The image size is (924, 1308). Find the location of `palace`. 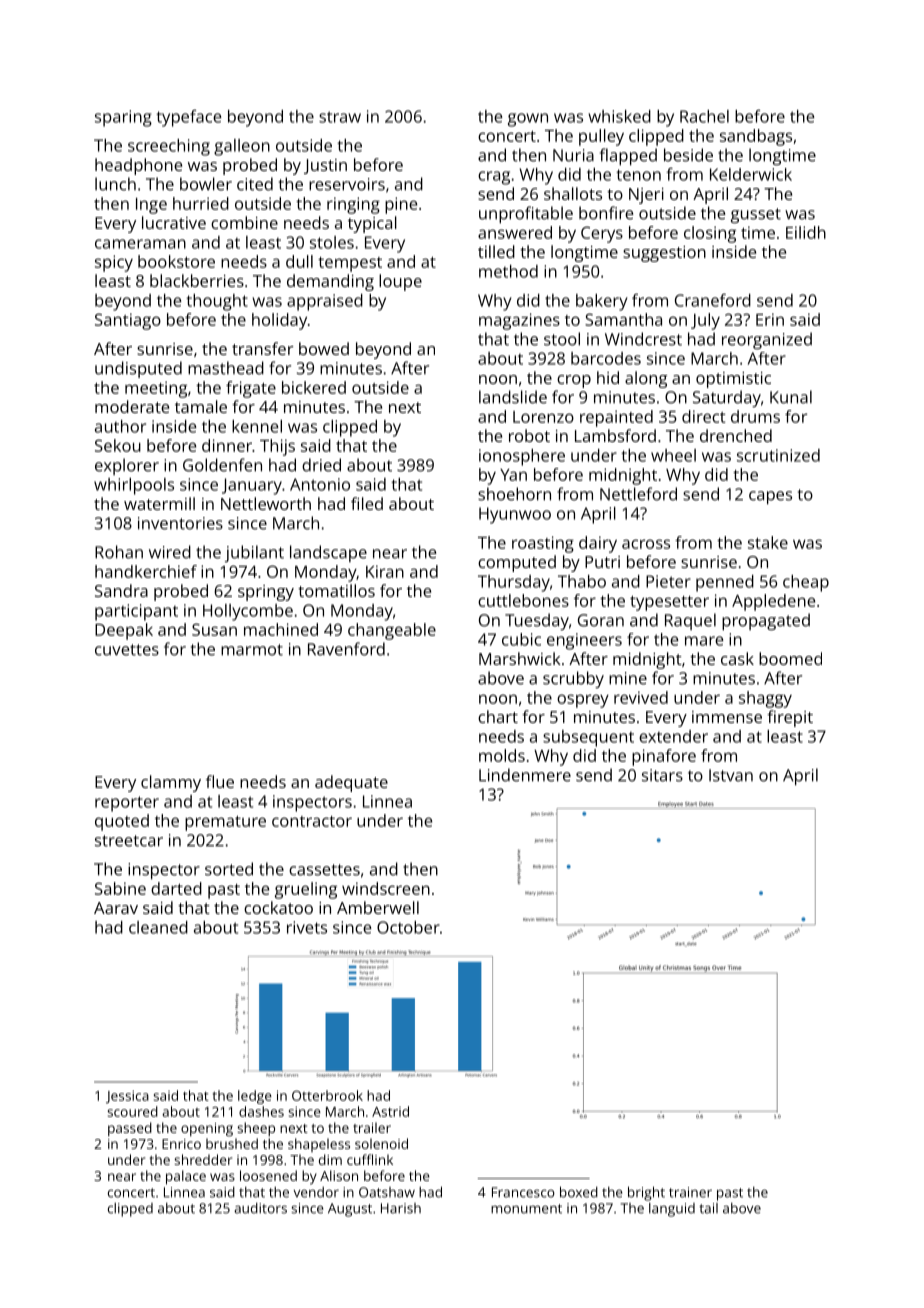

palace is located at coordinates (186, 1177).
